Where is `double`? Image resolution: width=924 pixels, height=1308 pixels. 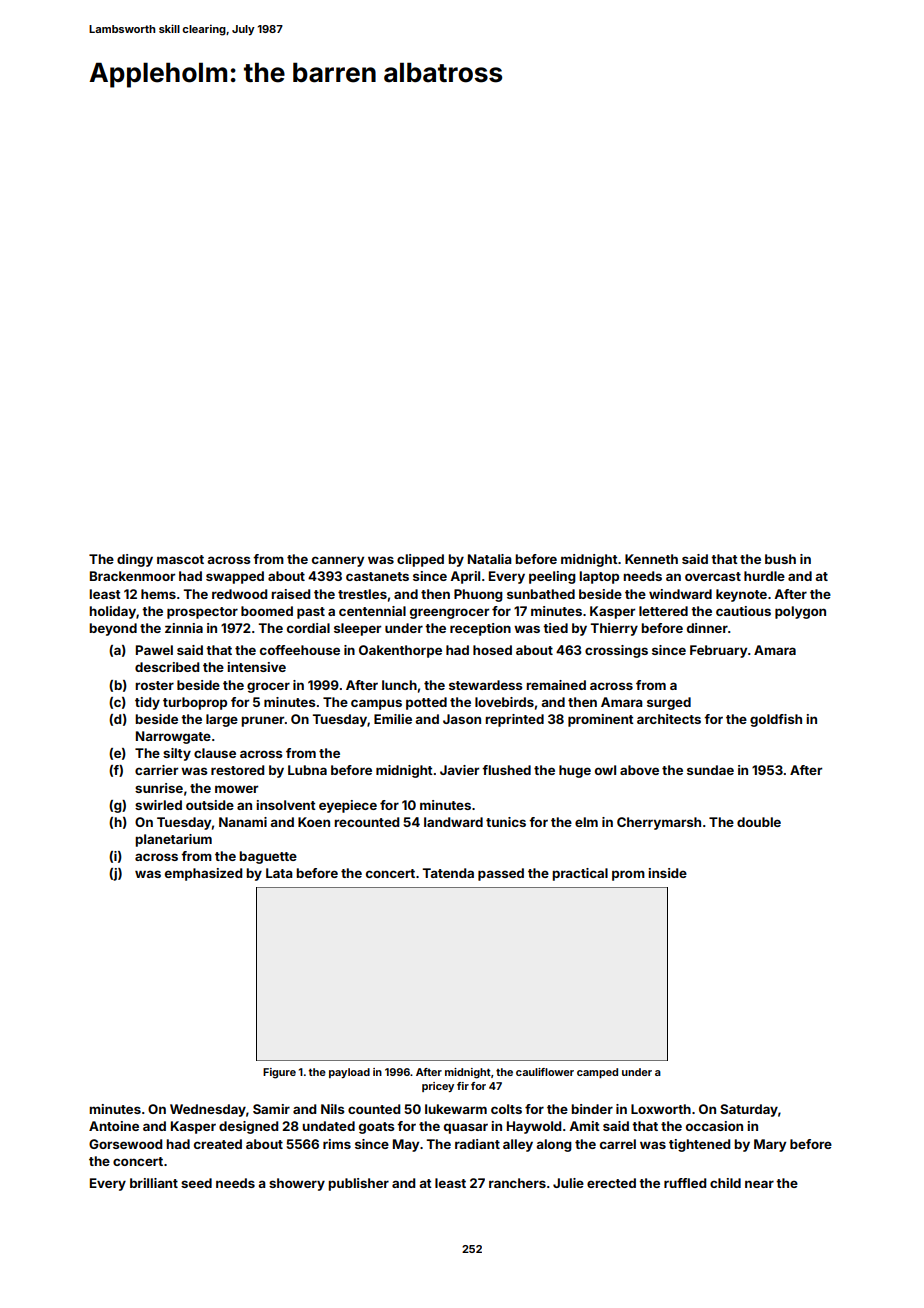
double is located at coordinates (759, 822).
